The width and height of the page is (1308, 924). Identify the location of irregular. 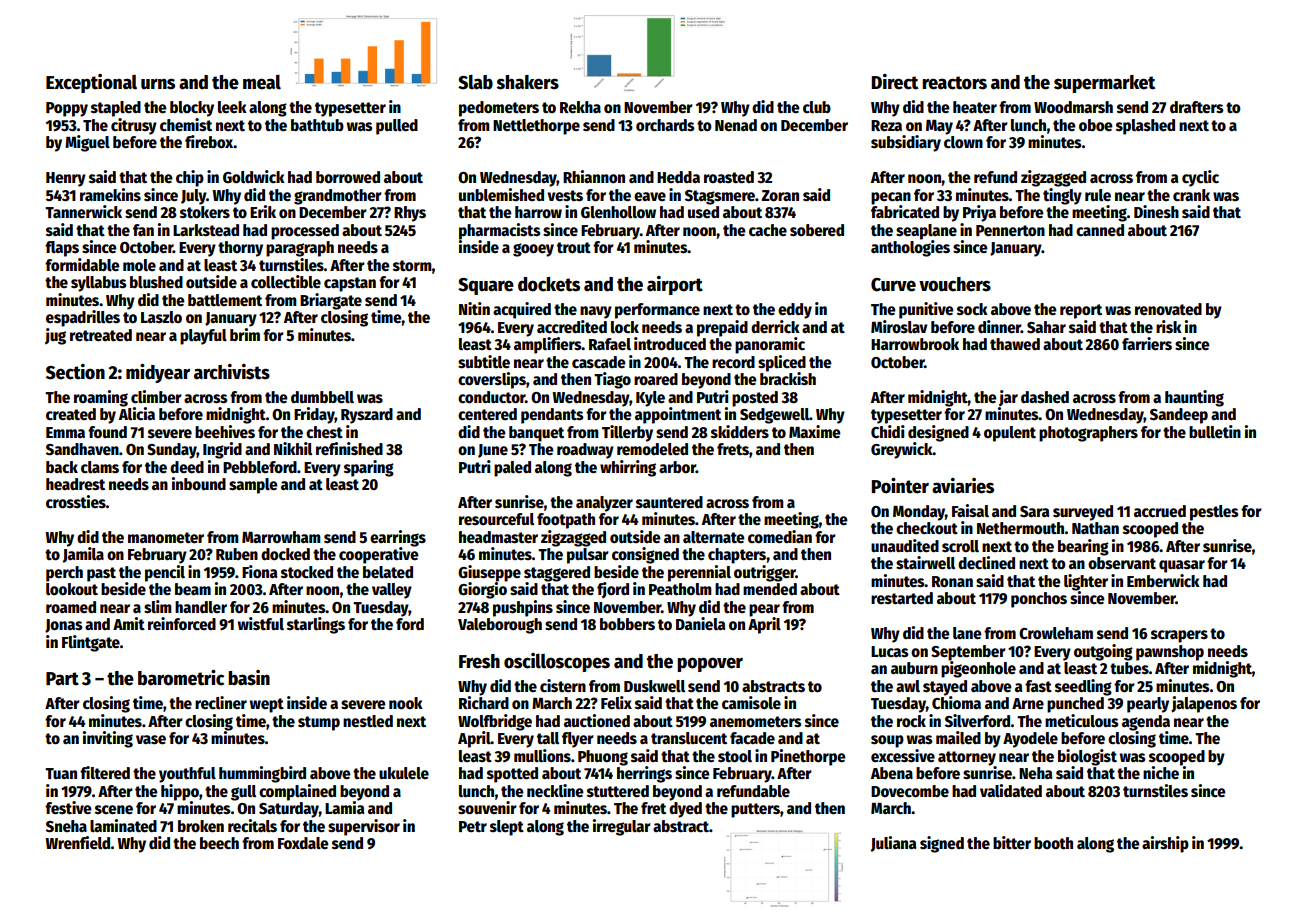
(622, 827).
